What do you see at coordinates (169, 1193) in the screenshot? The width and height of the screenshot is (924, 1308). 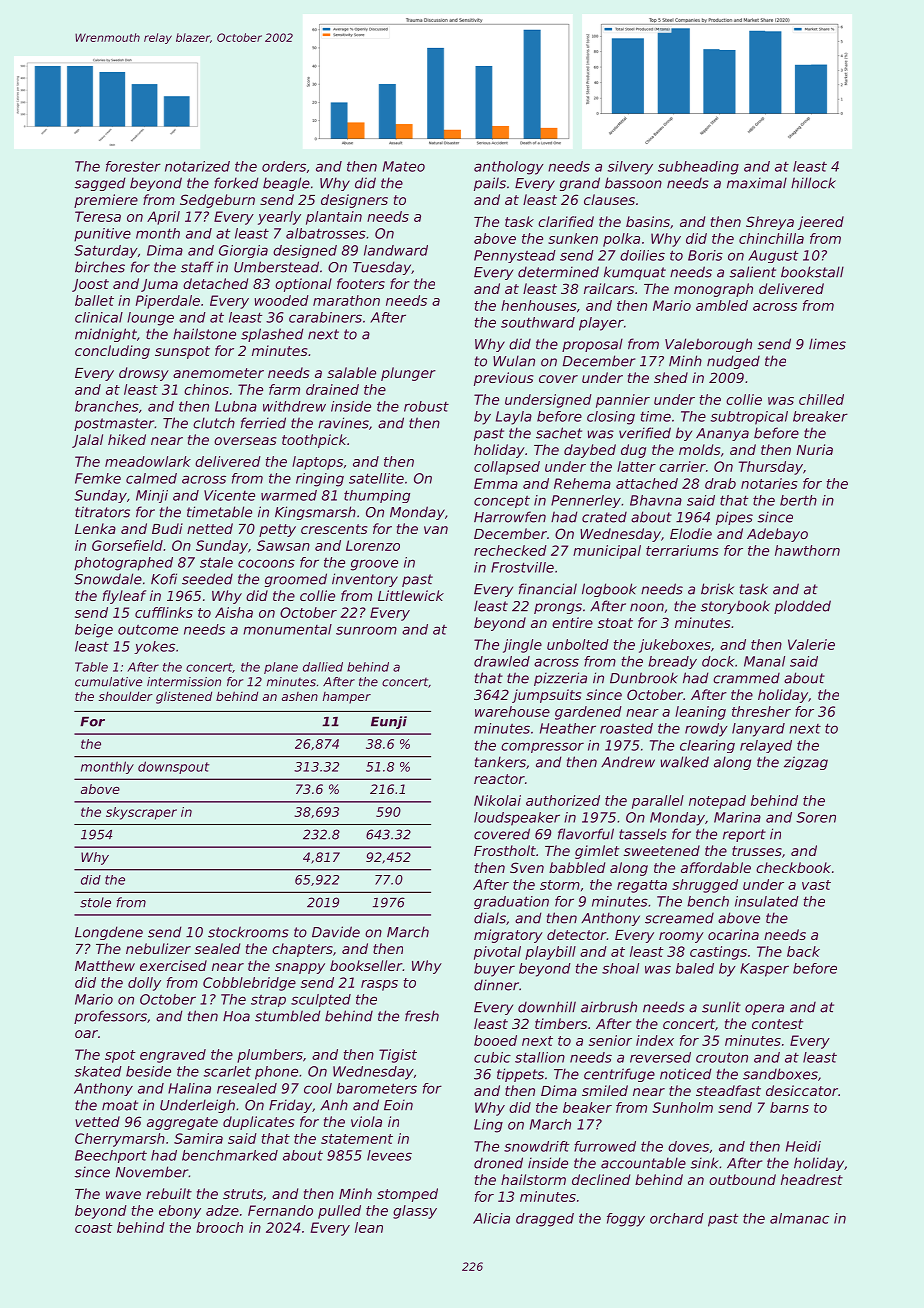 I see `rebuilt` at bounding box center [169, 1193].
